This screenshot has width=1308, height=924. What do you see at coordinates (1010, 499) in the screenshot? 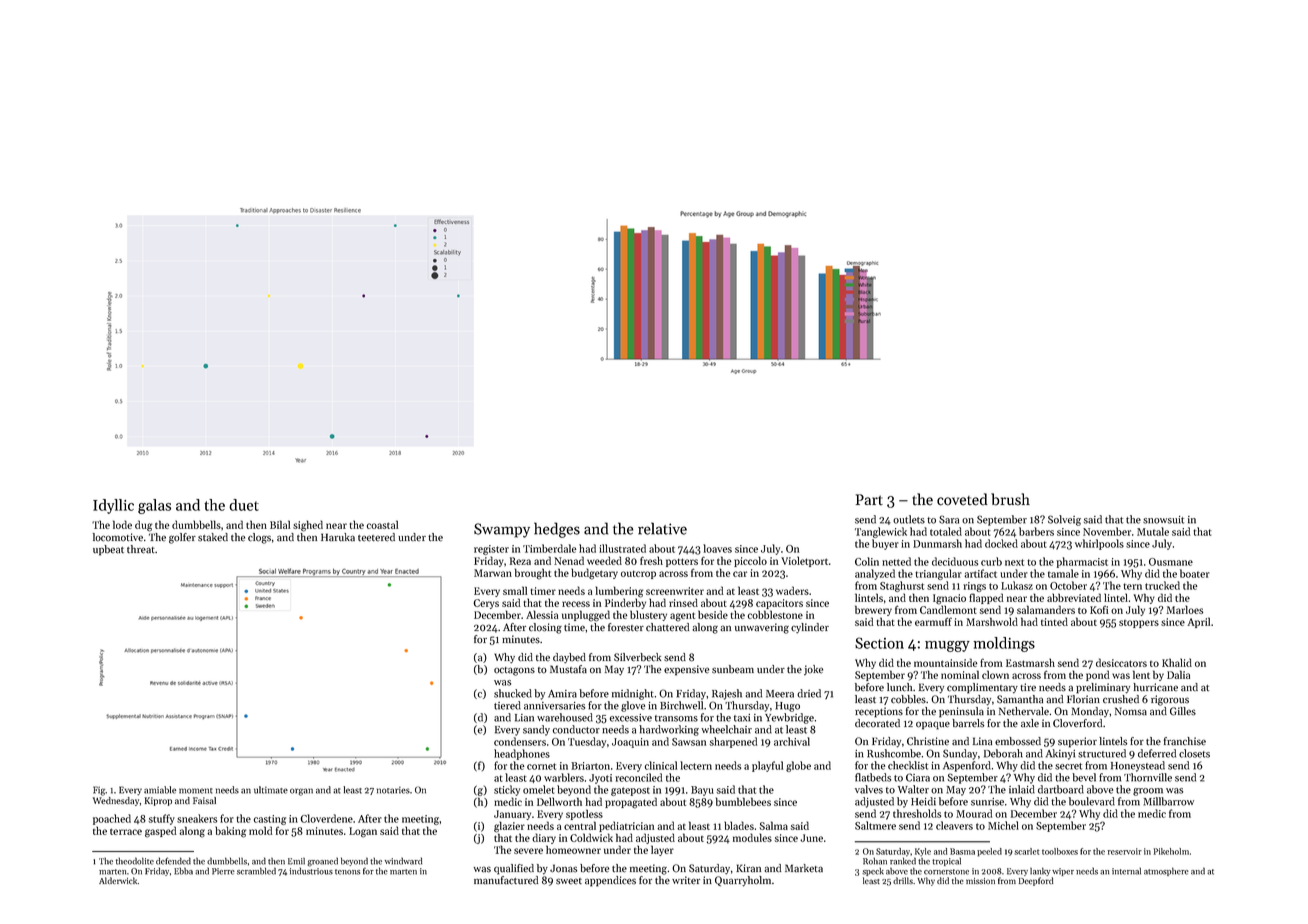
I see `brush` at bounding box center [1010, 499].
